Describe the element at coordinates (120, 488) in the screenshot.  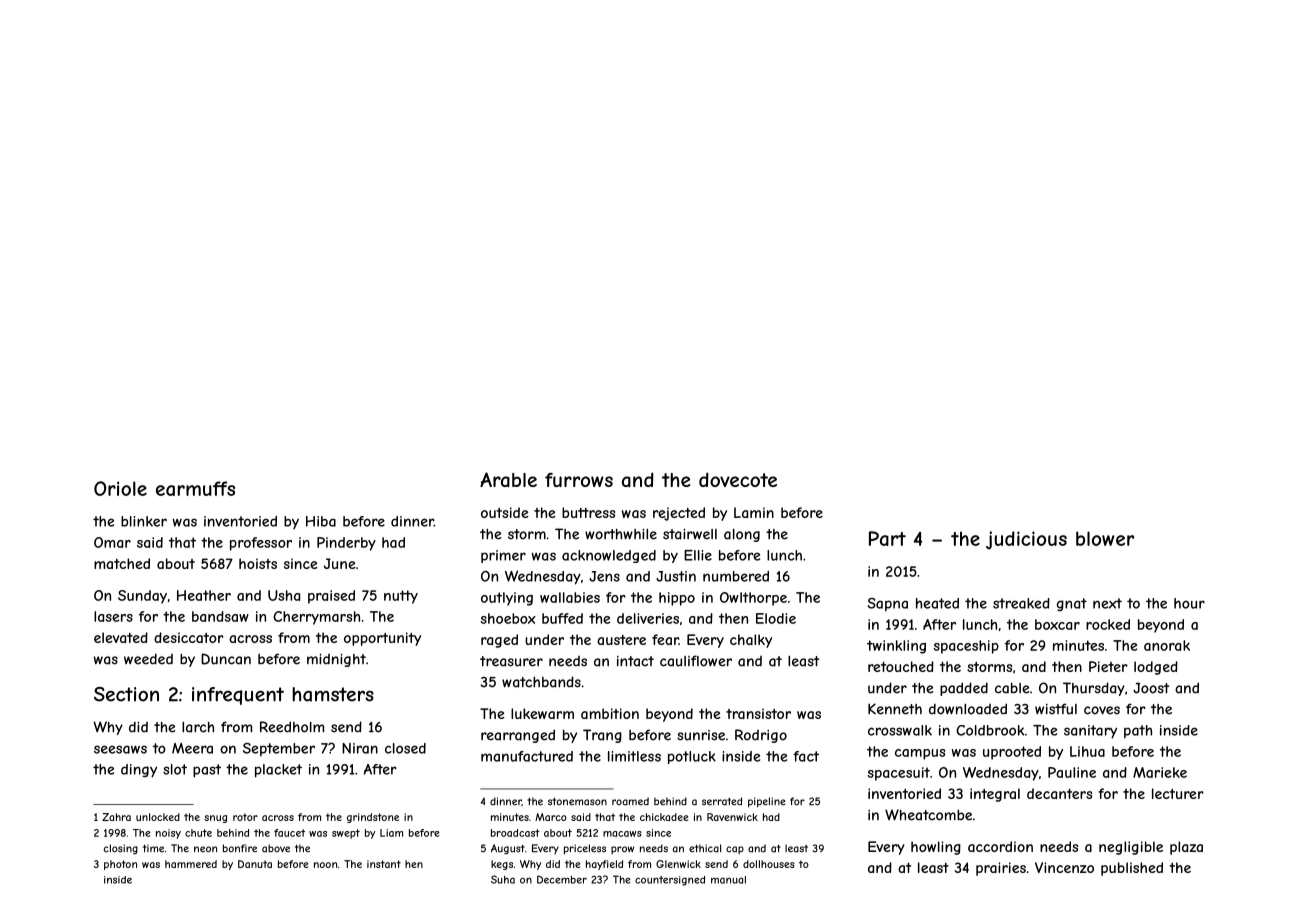
I see `Oriole` at that location.
